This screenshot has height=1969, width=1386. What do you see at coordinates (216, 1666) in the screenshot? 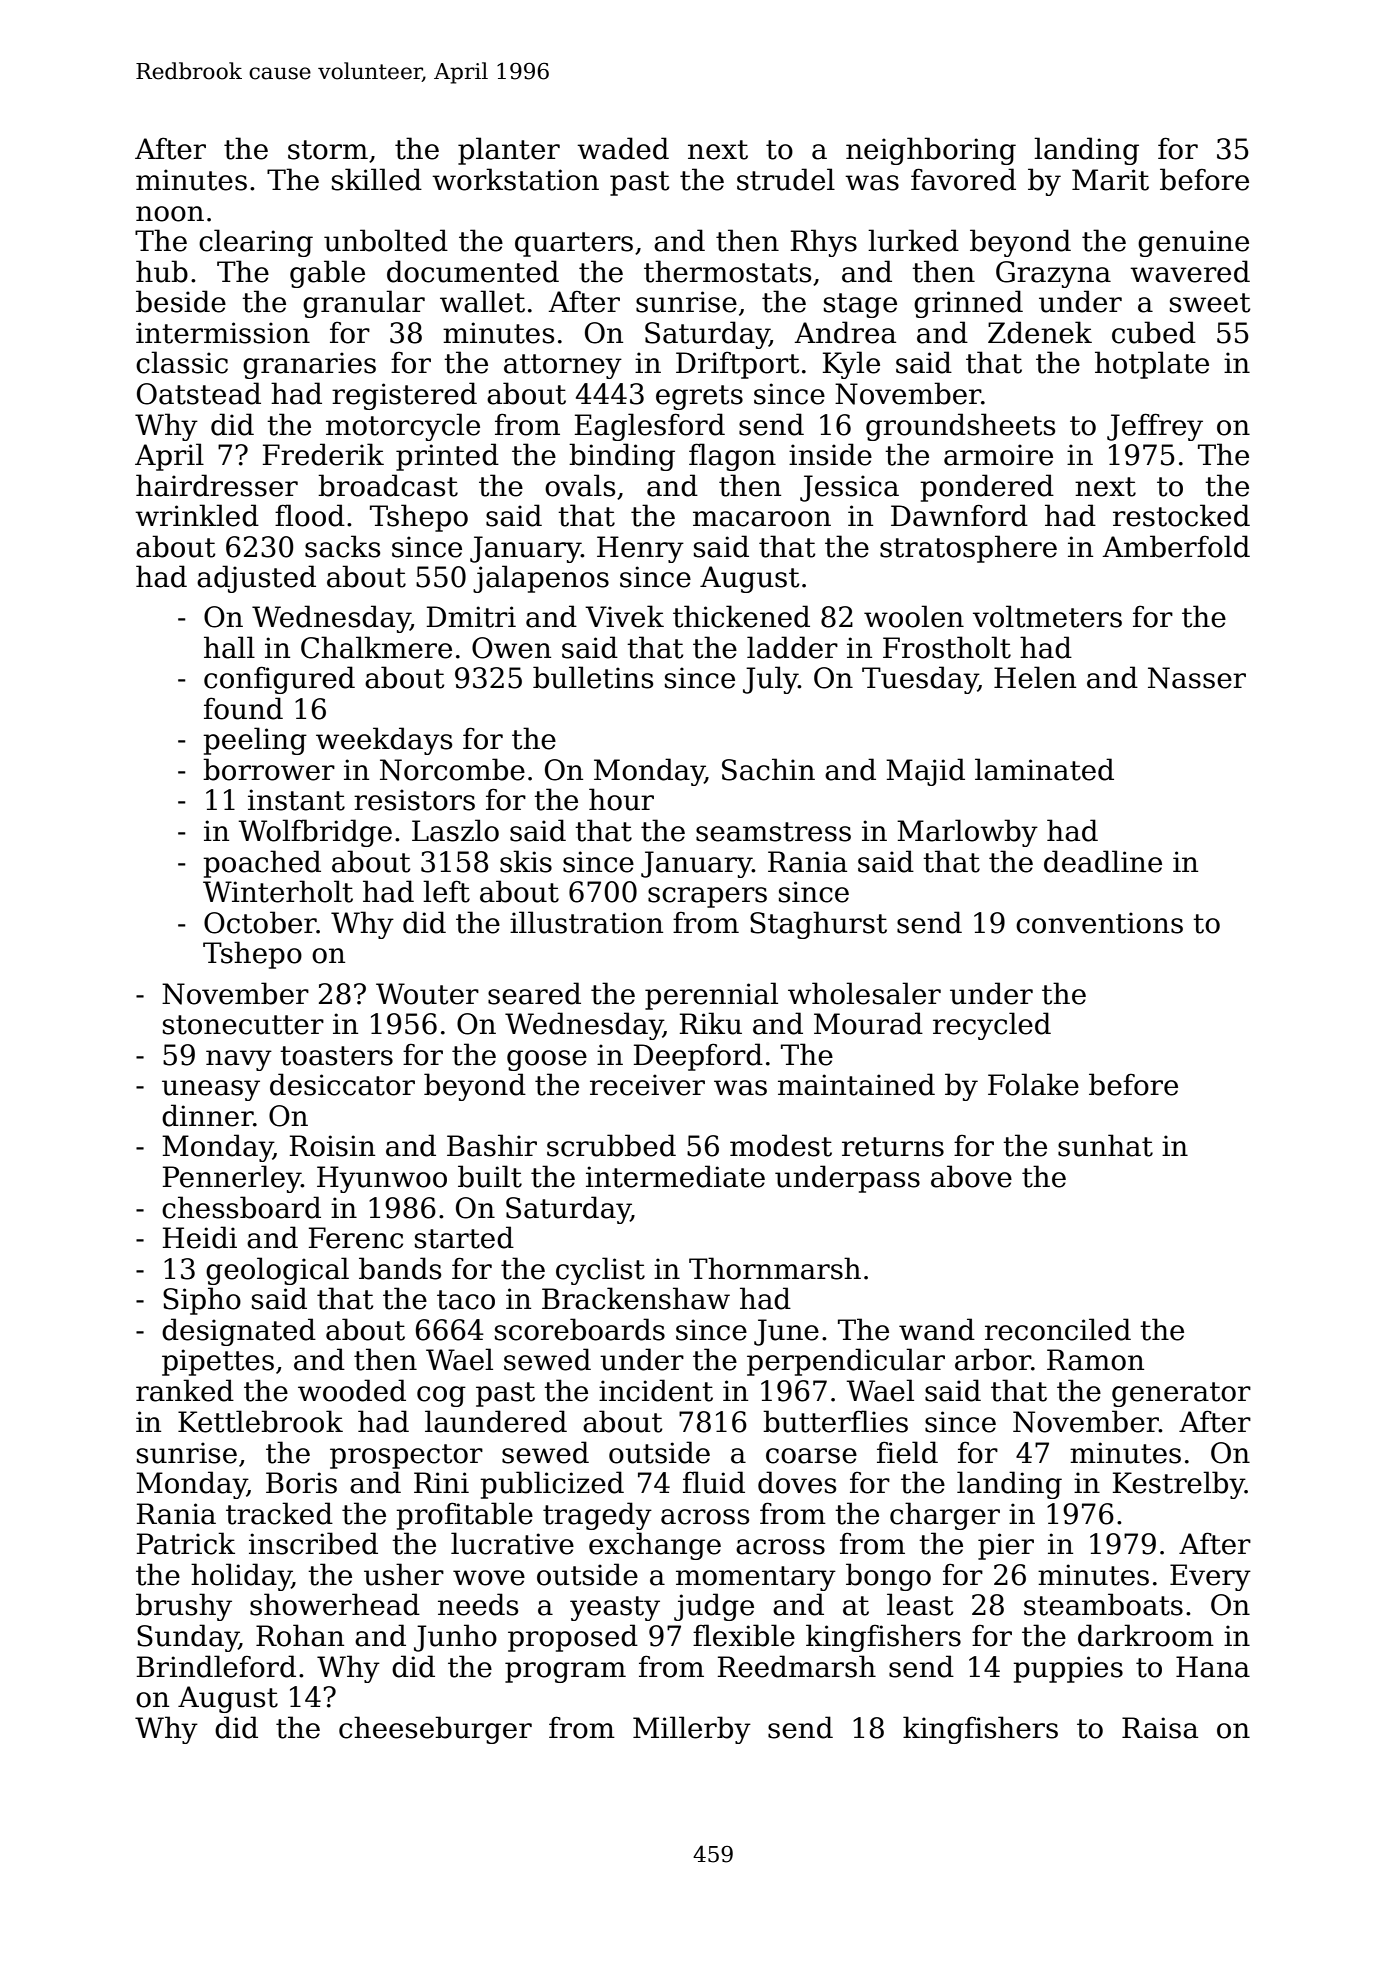
I see `Brindleford` at bounding box center [216, 1666].
